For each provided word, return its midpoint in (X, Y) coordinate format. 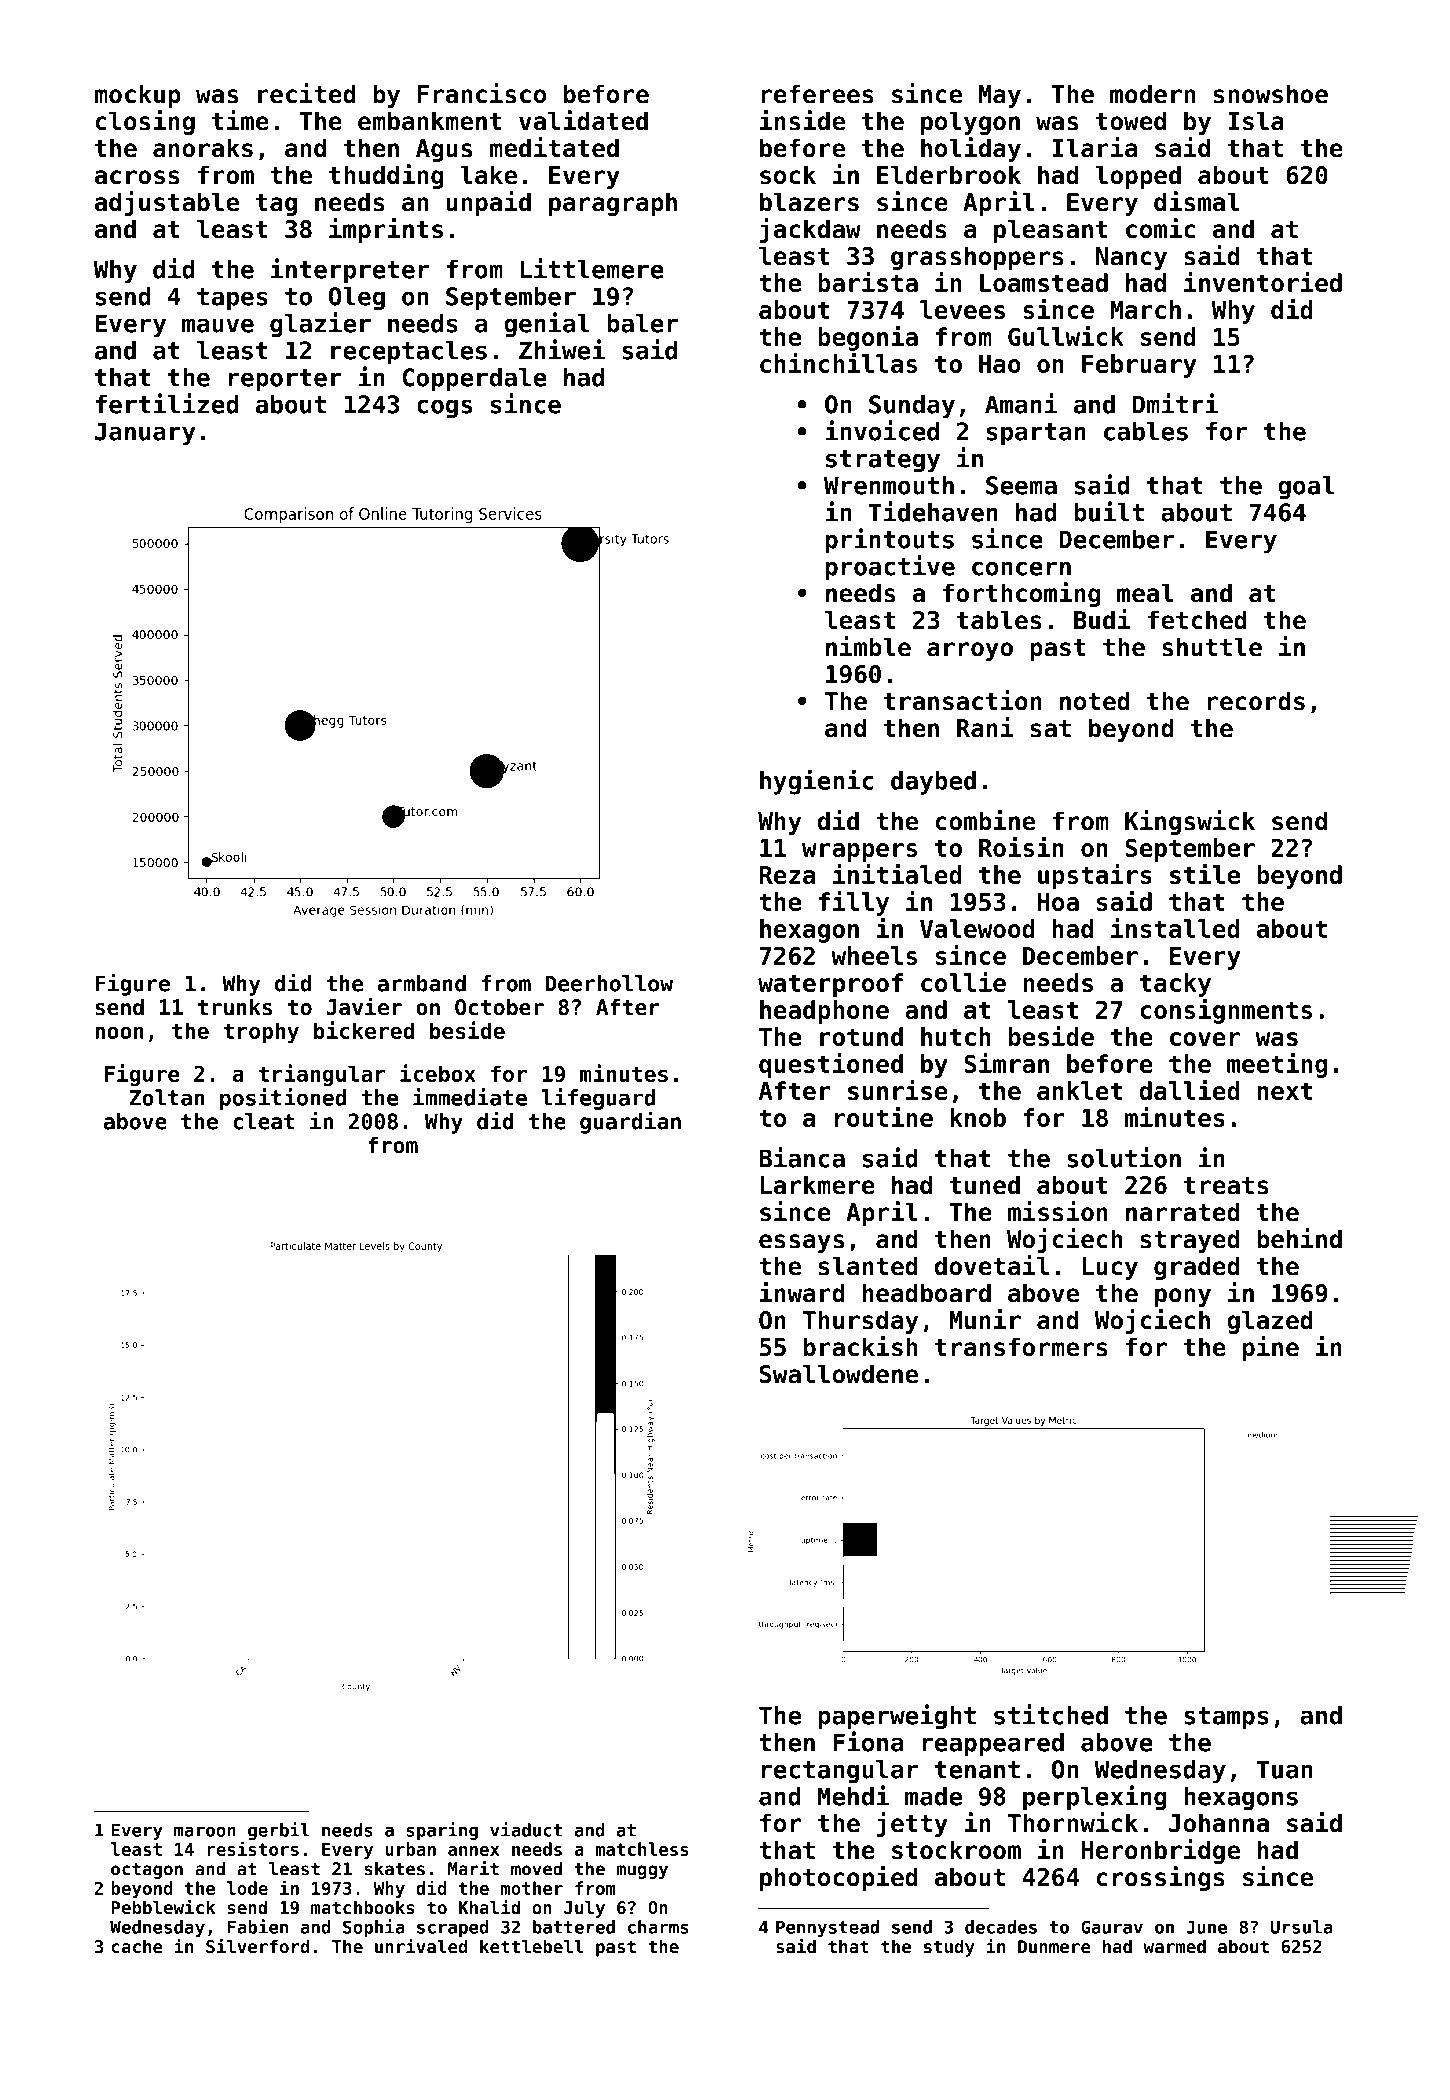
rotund (861, 1036)
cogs (444, 409)
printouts (890, 541)
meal (1145, 593)
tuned (985, 1185)
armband (422, 983)
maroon (205, 1831)
